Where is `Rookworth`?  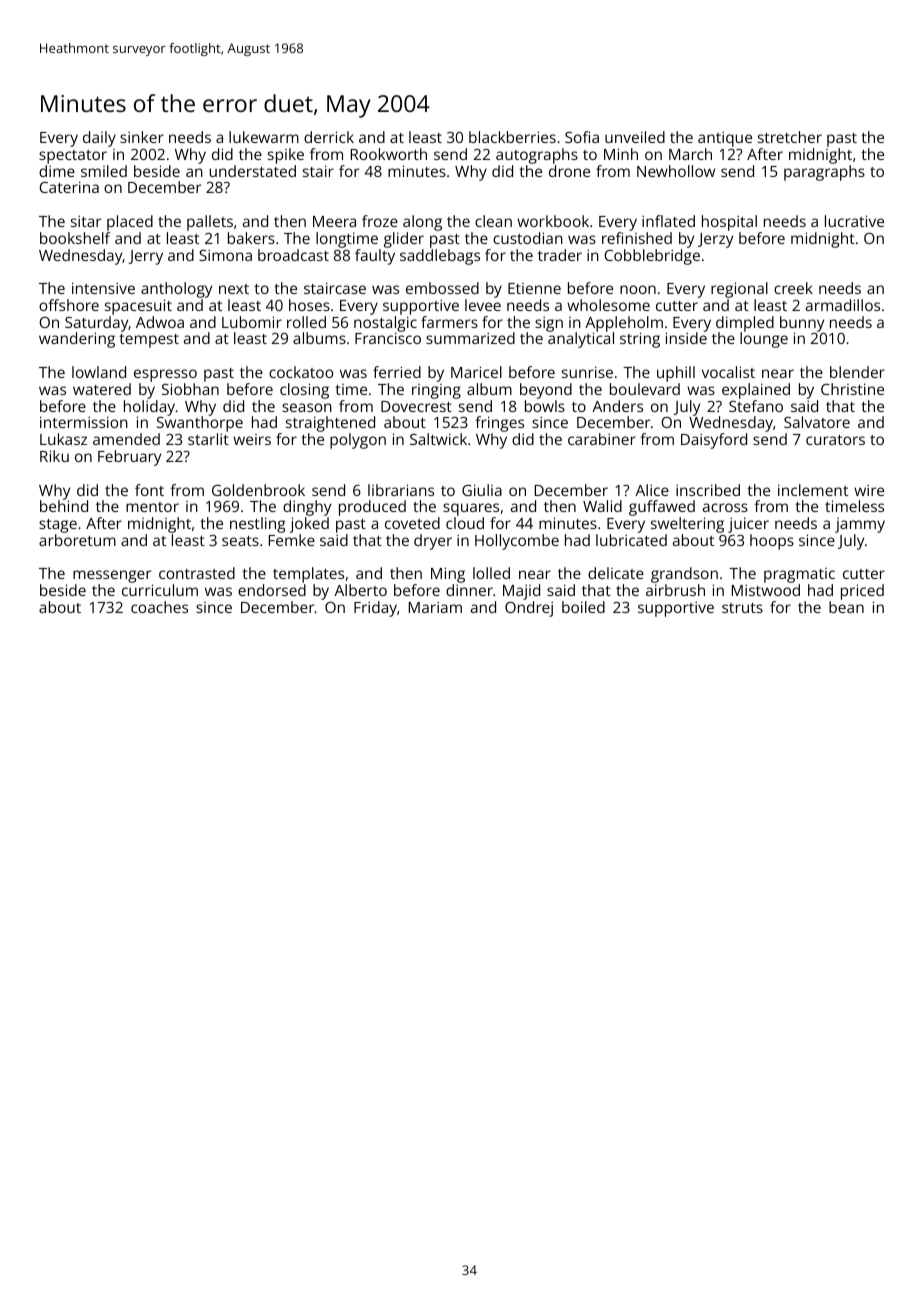
Rookworth is located at coordinates (389, 154).
